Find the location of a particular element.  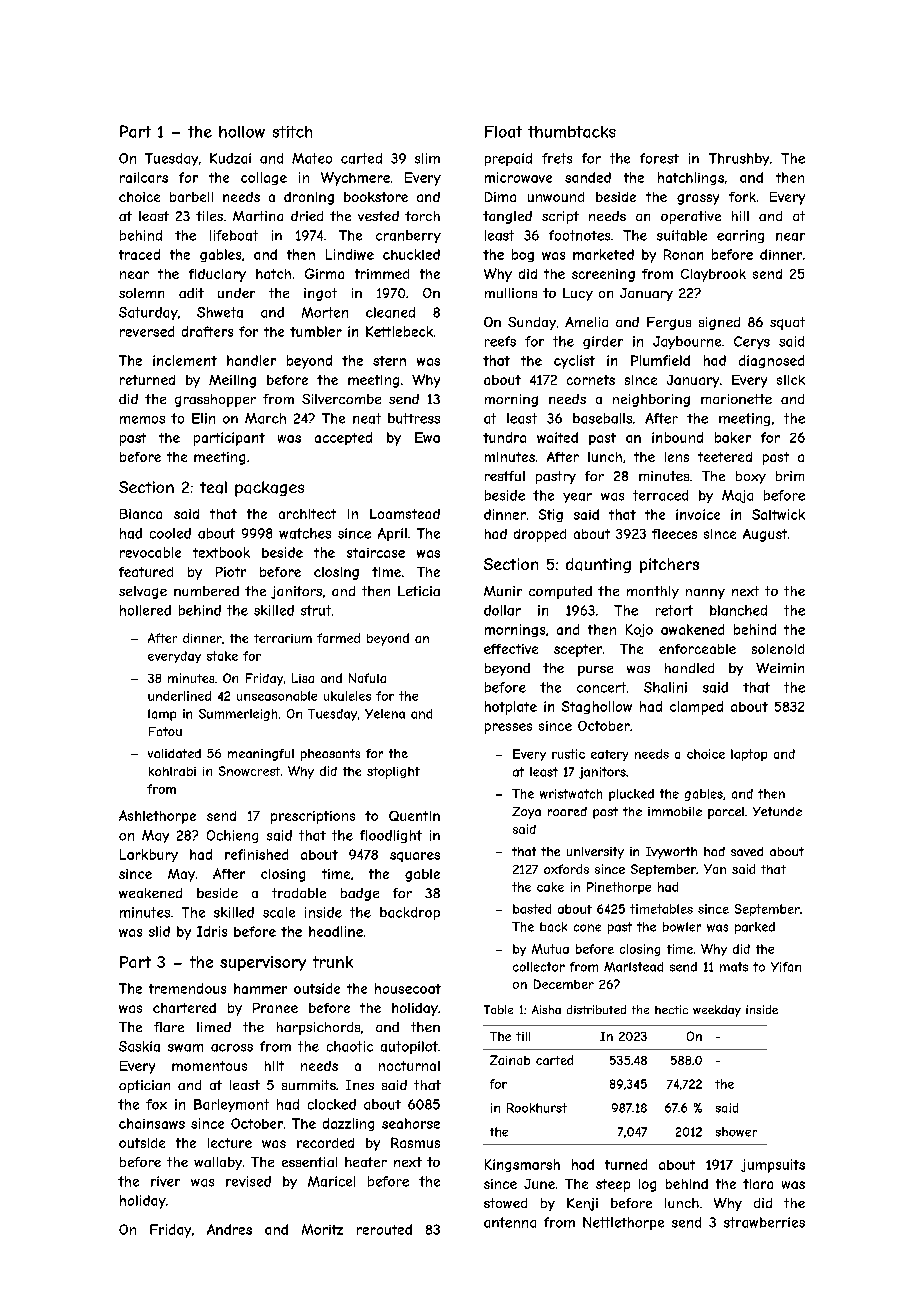

Float is located at coordinates (503, 132).
